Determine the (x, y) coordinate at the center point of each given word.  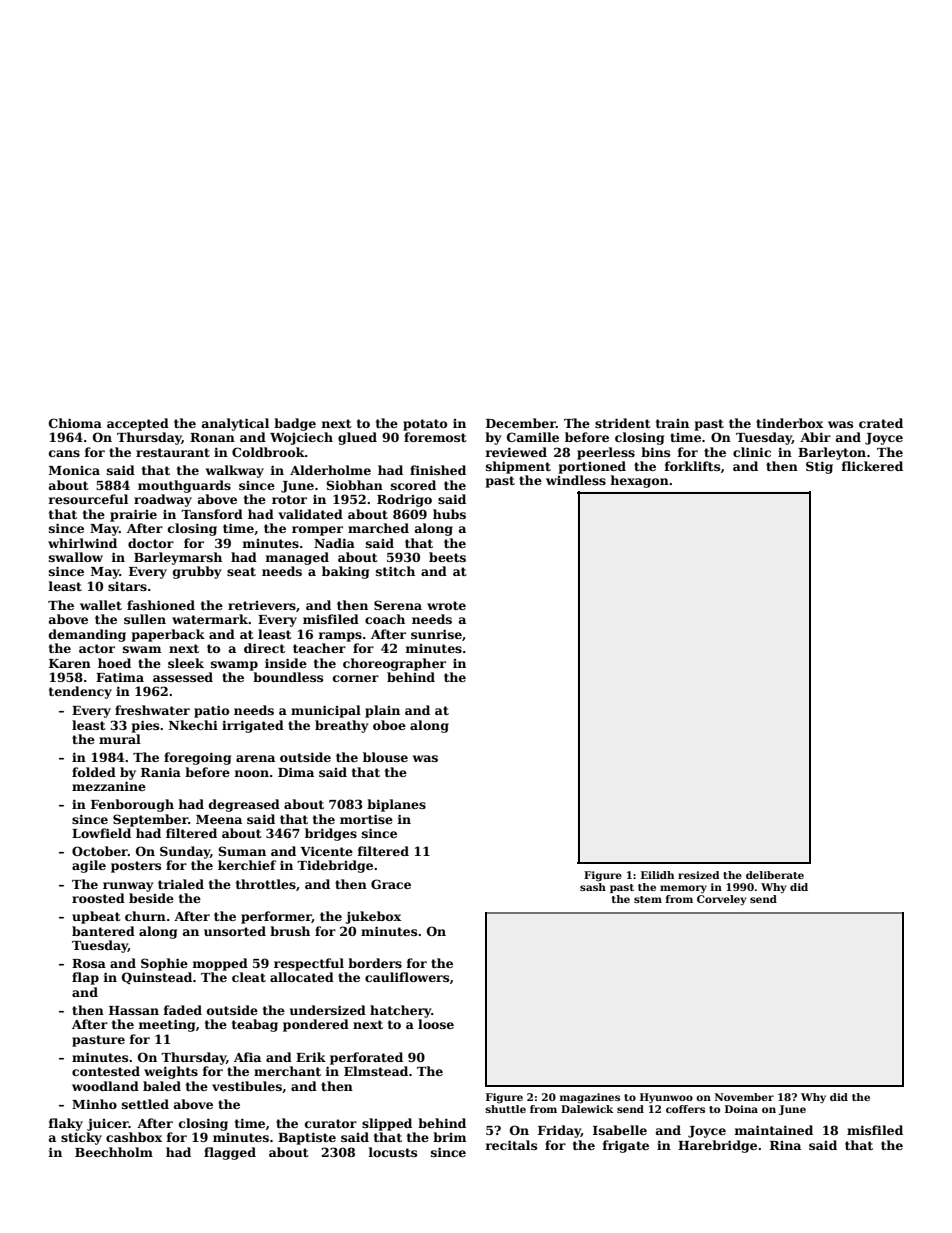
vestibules (247, 1086)
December (521, 423)
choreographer (394, 664)
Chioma (75, 423)
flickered (872, 466)
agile (89, 866)
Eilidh (657, 875)
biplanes (396, 805)
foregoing (197, 758)
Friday (559, 1131)
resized (698, 875)
